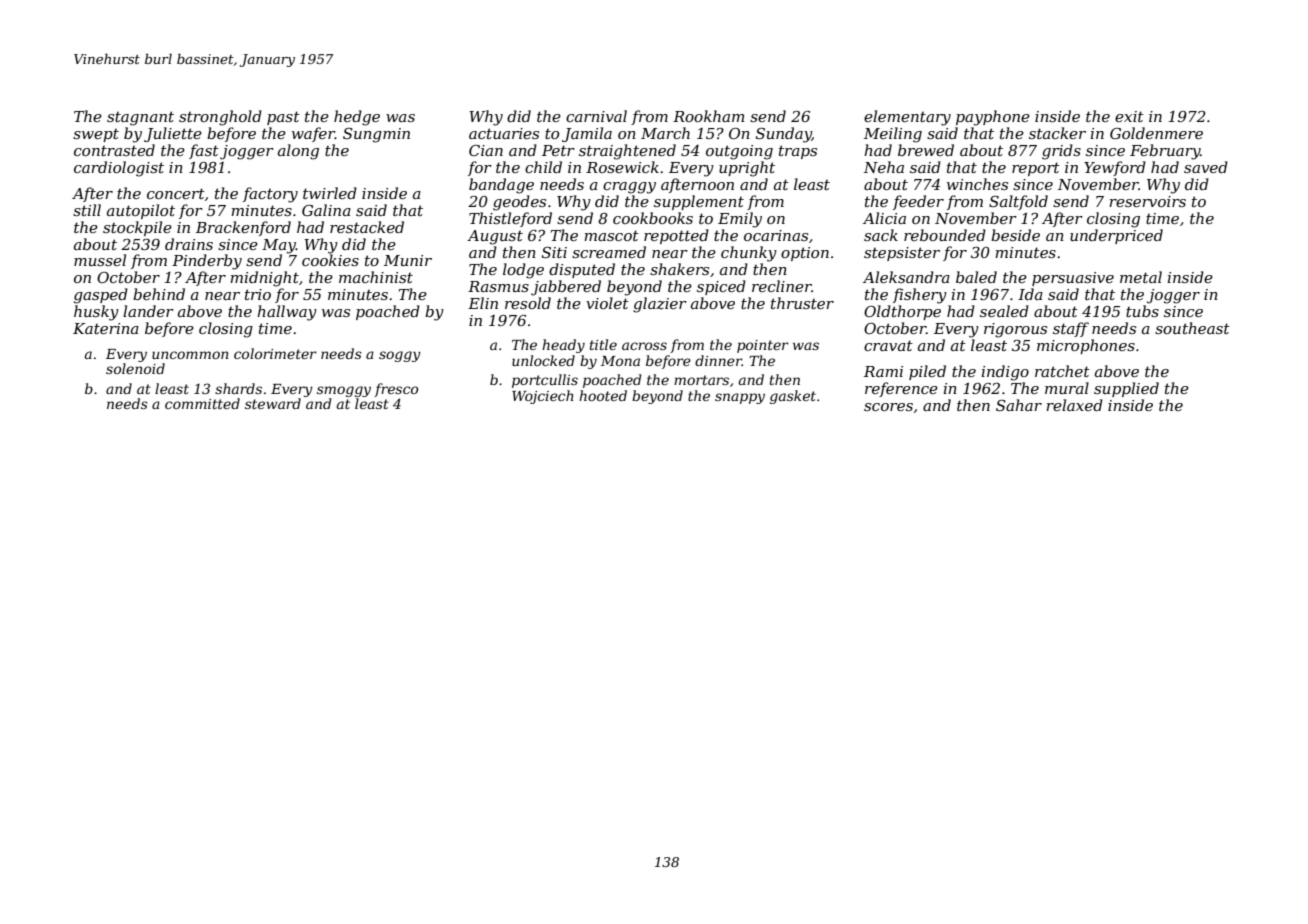  What do you see at coordinates (510, 219) in the document?
I see `Thistleford` at bounding box center [510, 219].
